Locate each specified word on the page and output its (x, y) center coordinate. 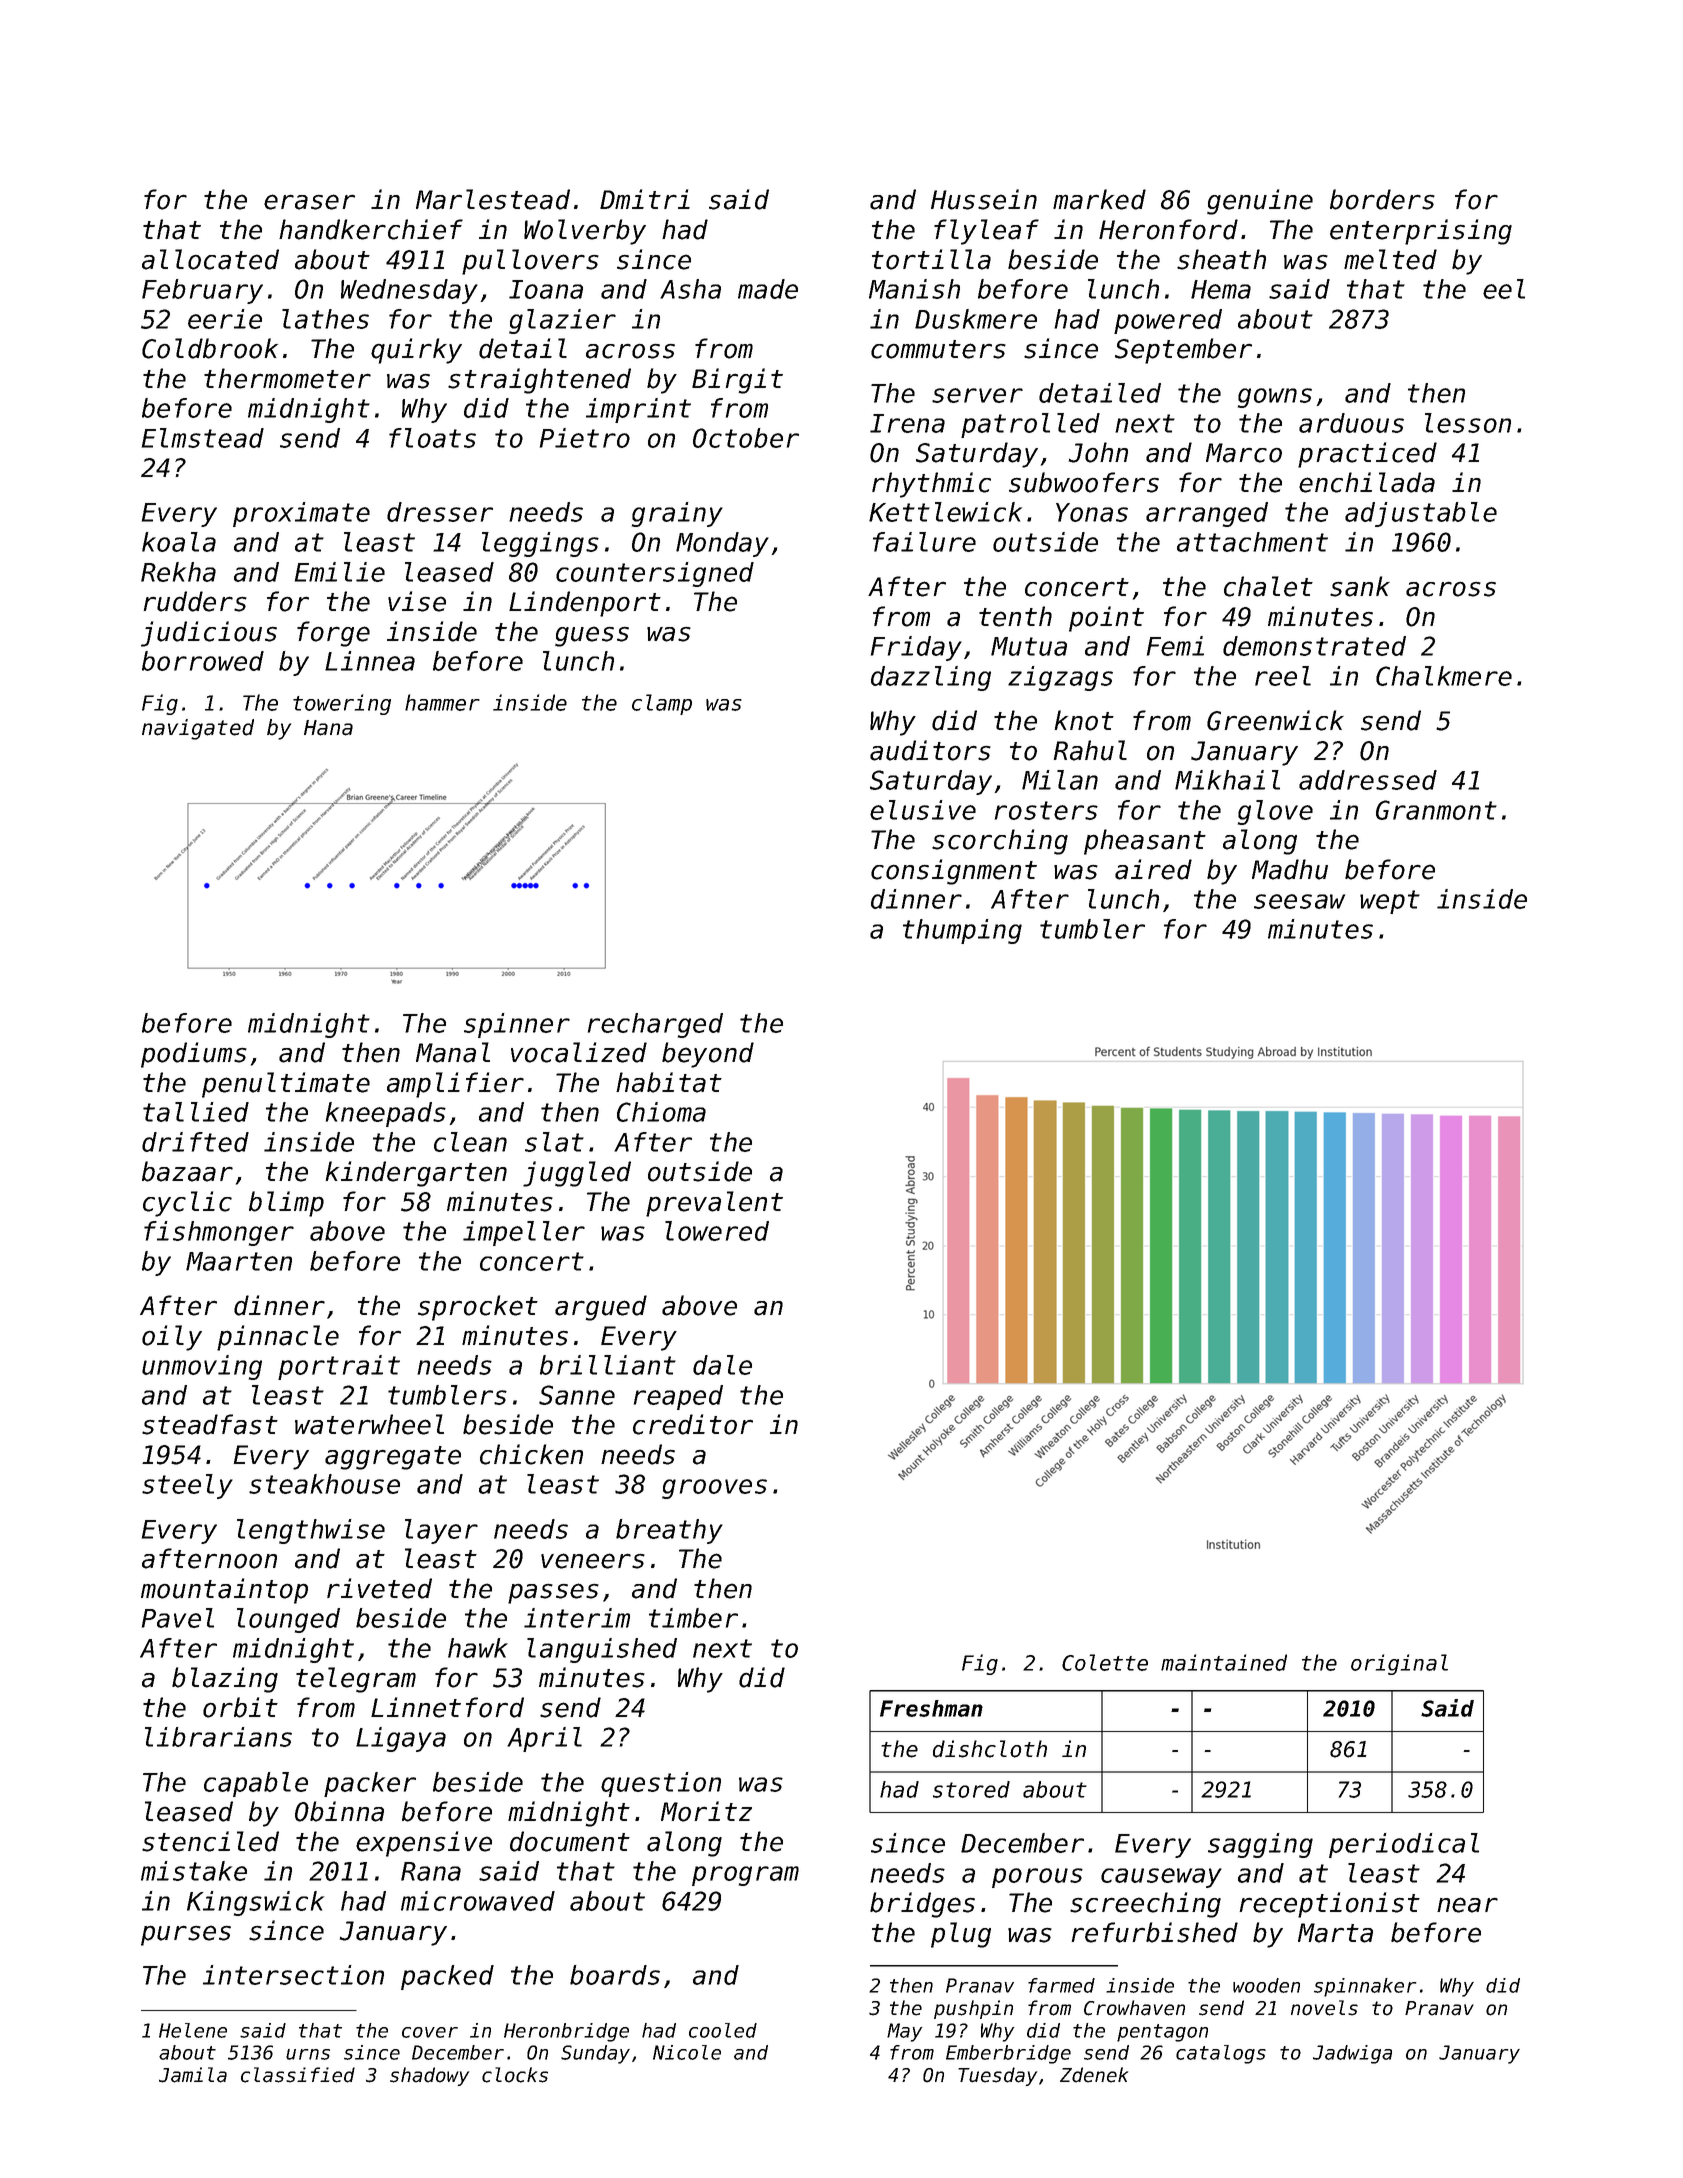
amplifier (455, 1085)
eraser (309, 202)
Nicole (687, 2052)
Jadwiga (1352, 2054)
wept (1390, 902)
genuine (1260, 202)
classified (298, 2075)
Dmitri (645, 199)
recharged (655, 1025)
